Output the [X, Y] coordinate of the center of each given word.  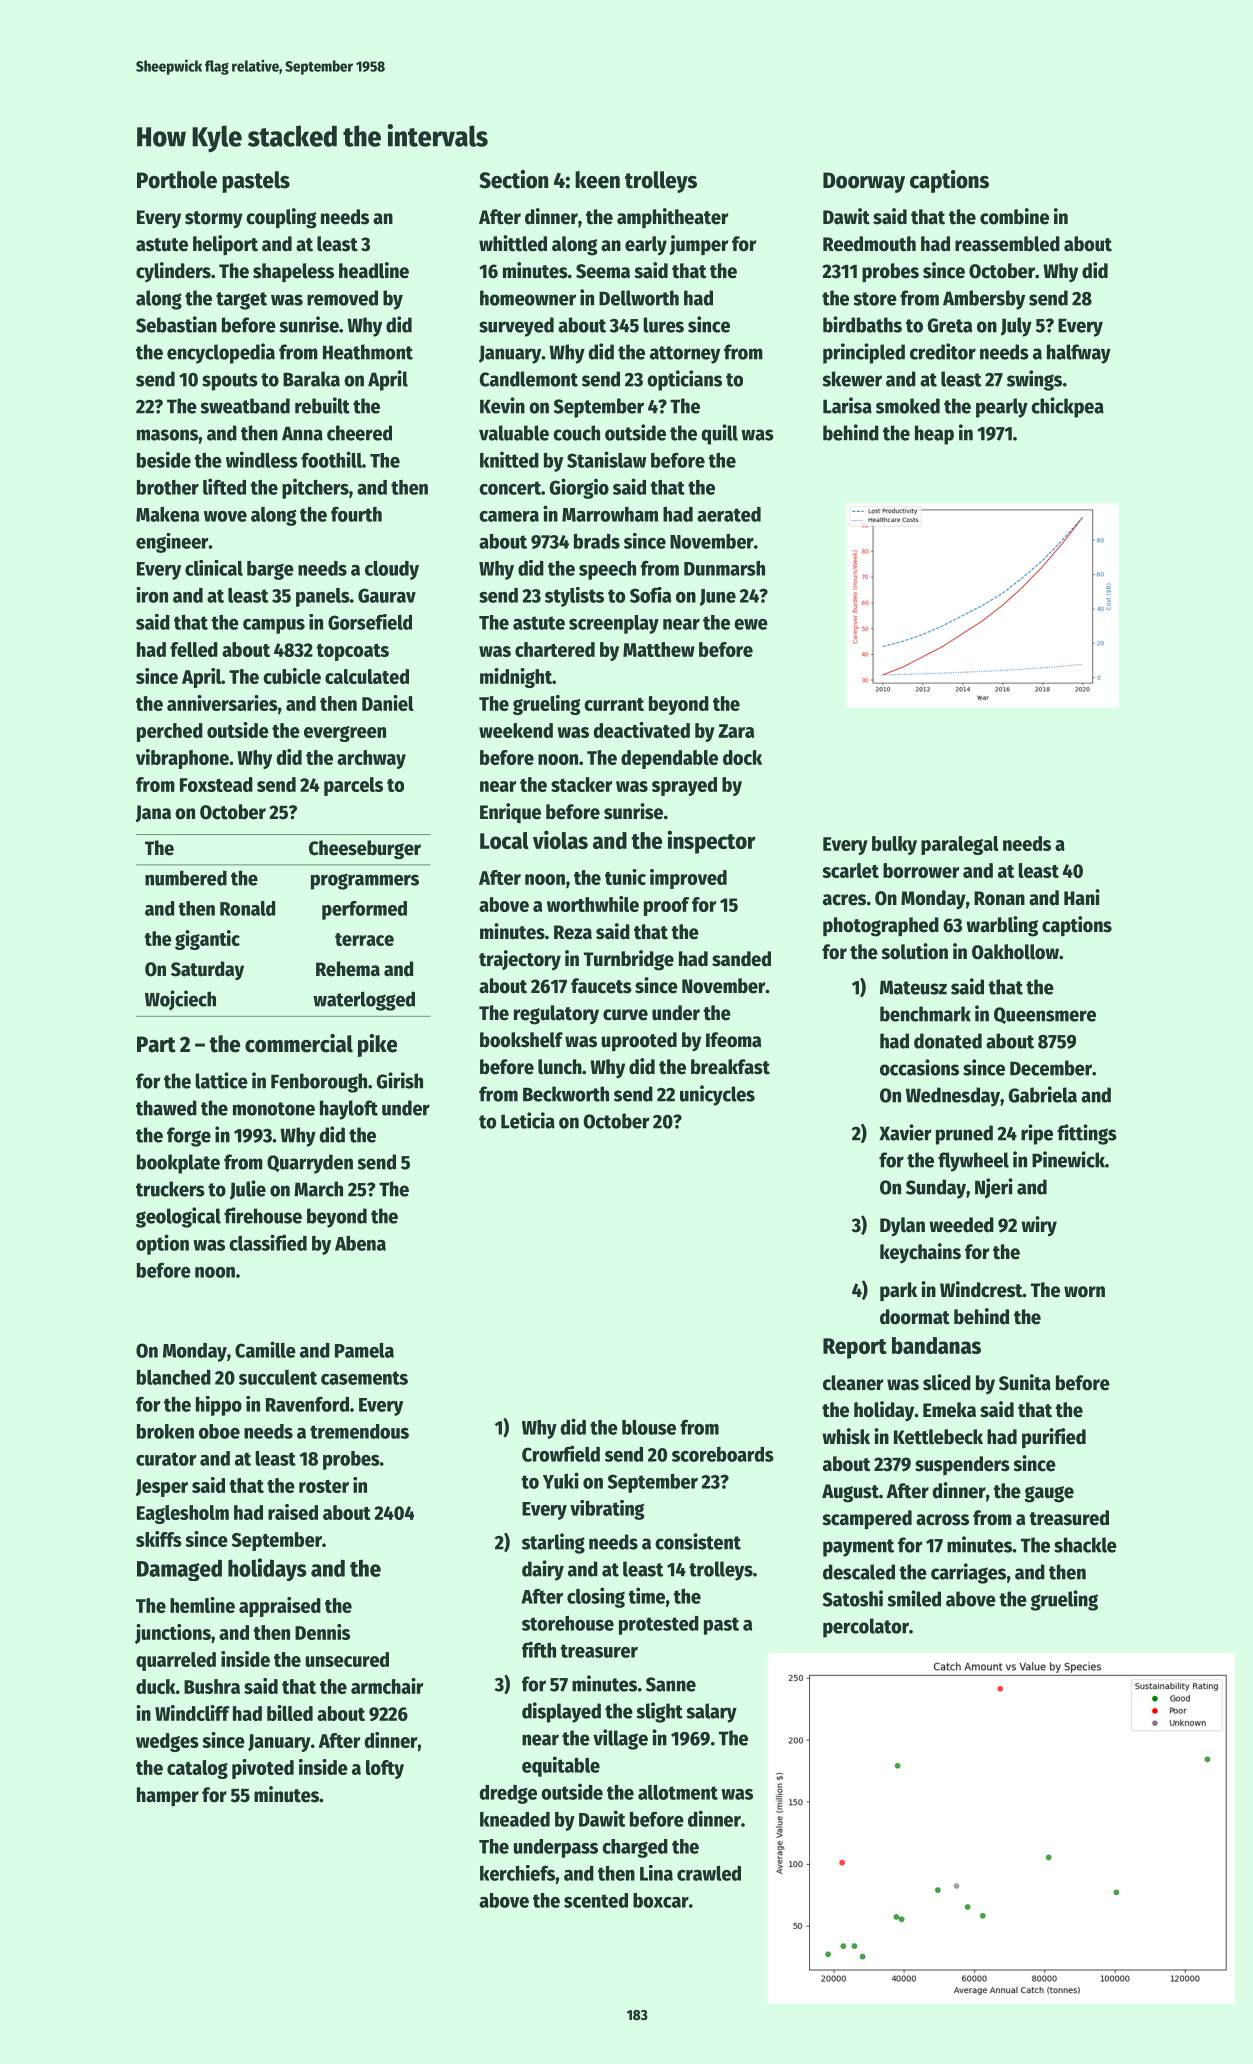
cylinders [173, 272]
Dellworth [639, 298]
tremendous [359, 1431]
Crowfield [561, 1453]
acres [844, 900]
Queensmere [1045, 1015]
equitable [561, 1766]
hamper [168, 1797]
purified [1054, 1438]
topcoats [352, 652]
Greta [949, 325]
